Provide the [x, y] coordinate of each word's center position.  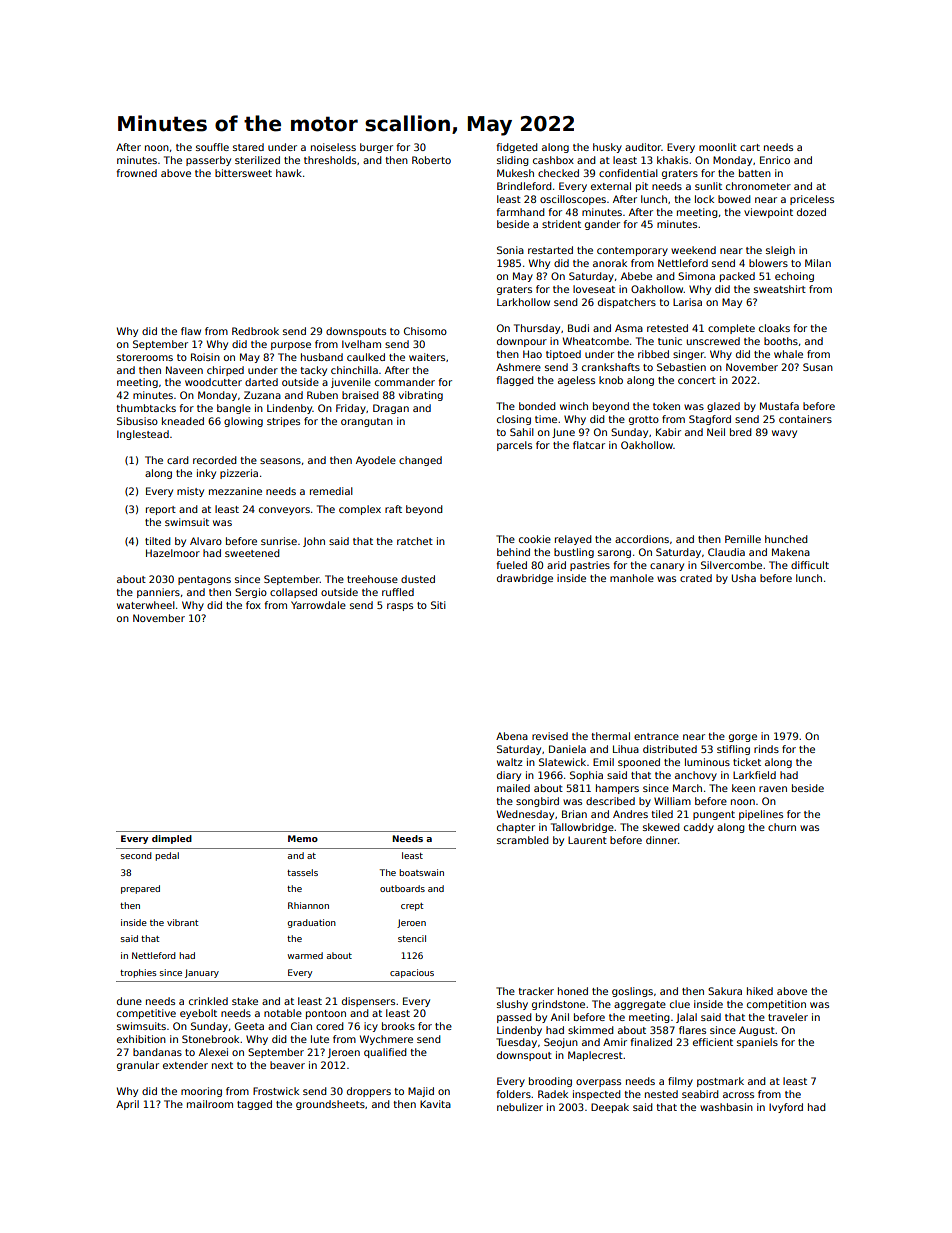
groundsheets [330, 1105]
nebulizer [520, 1107]
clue [680, 1004]
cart [750, 147]
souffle [212, 147]
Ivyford [786, 1108]
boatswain [421, 872]
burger [376, 148]
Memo [303, 838]
